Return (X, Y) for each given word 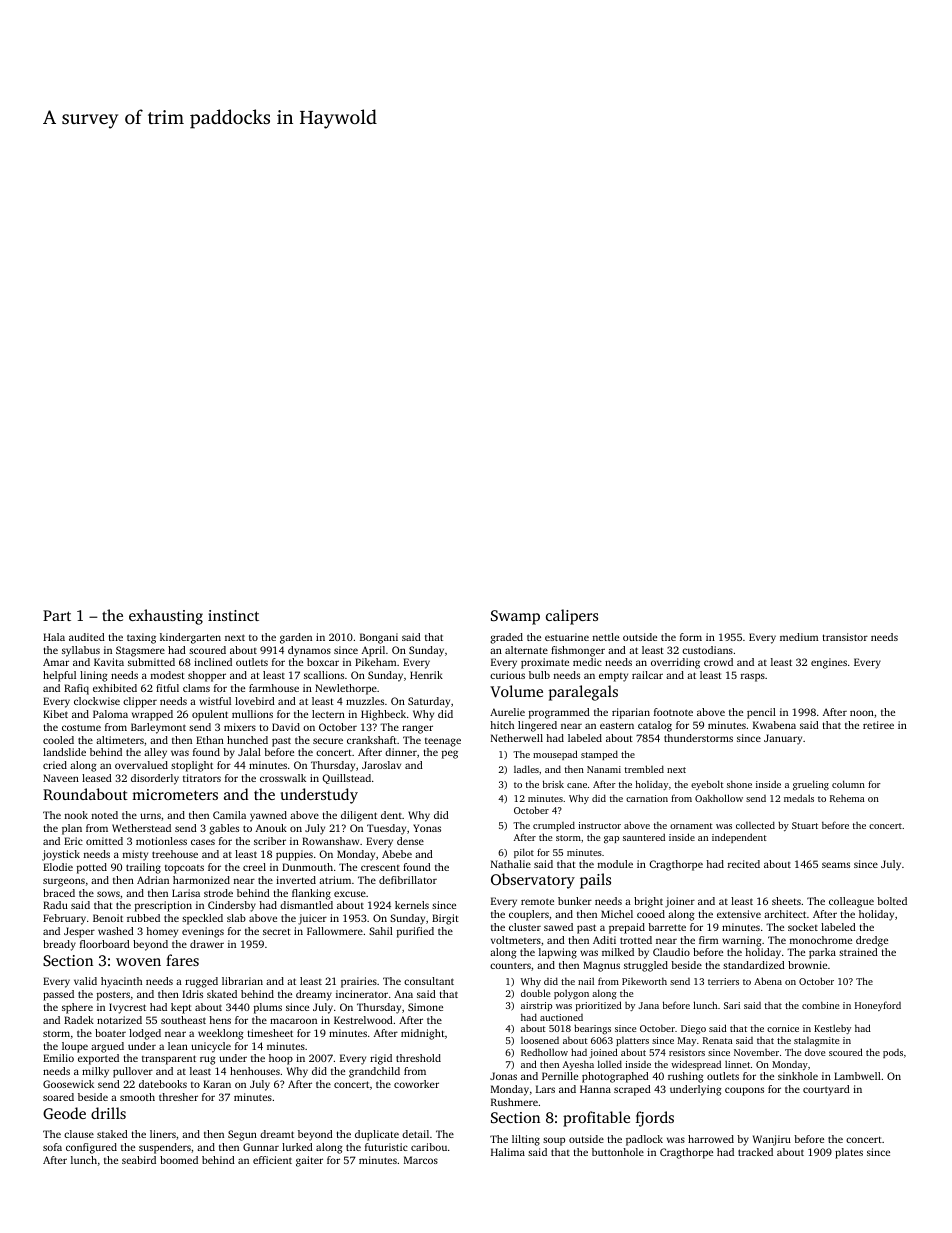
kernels (412, 905)
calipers (572, 617)
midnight (423, 1034)
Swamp (515, 617)
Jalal (249, 752)
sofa (52, 1147)
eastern (617, 725)
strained (858, 952)
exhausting (166, 617)
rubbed (143, 918)
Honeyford (878, 1006)
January (783, 739)
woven (138, 962)
